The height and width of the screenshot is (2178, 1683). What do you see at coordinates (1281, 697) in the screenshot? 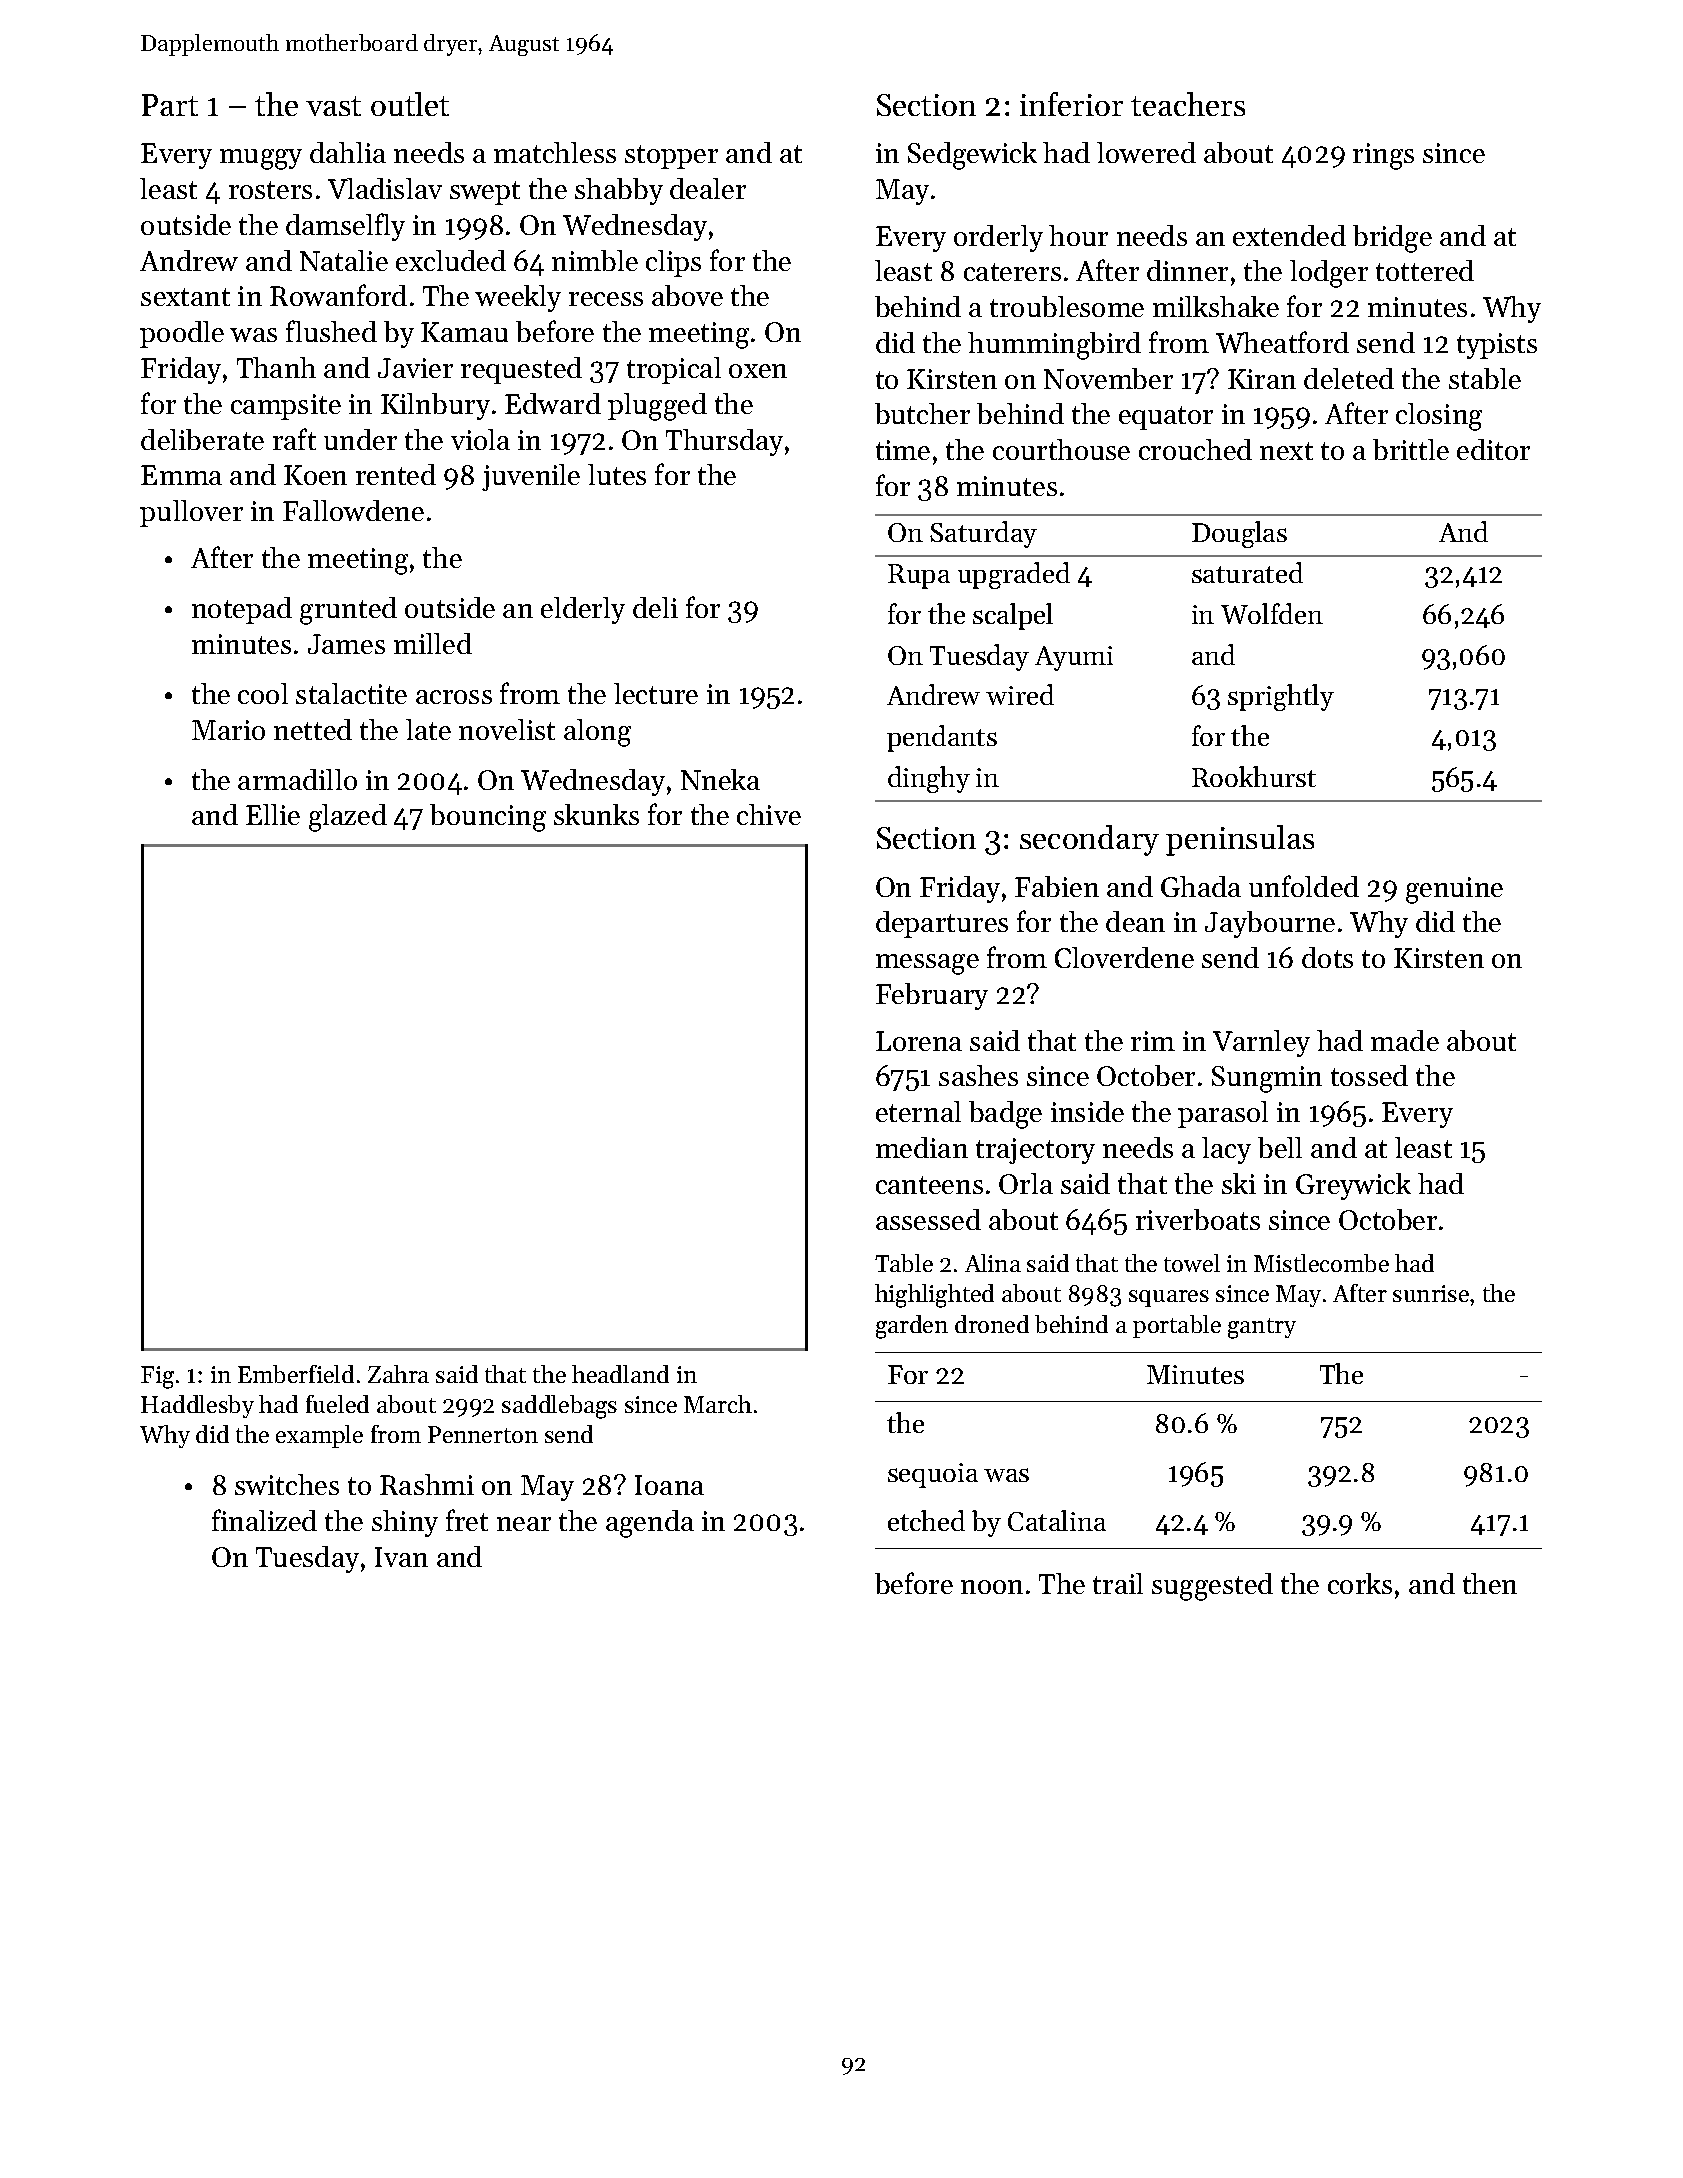
I see `sprightly` at bounding box center [1281, 697].
